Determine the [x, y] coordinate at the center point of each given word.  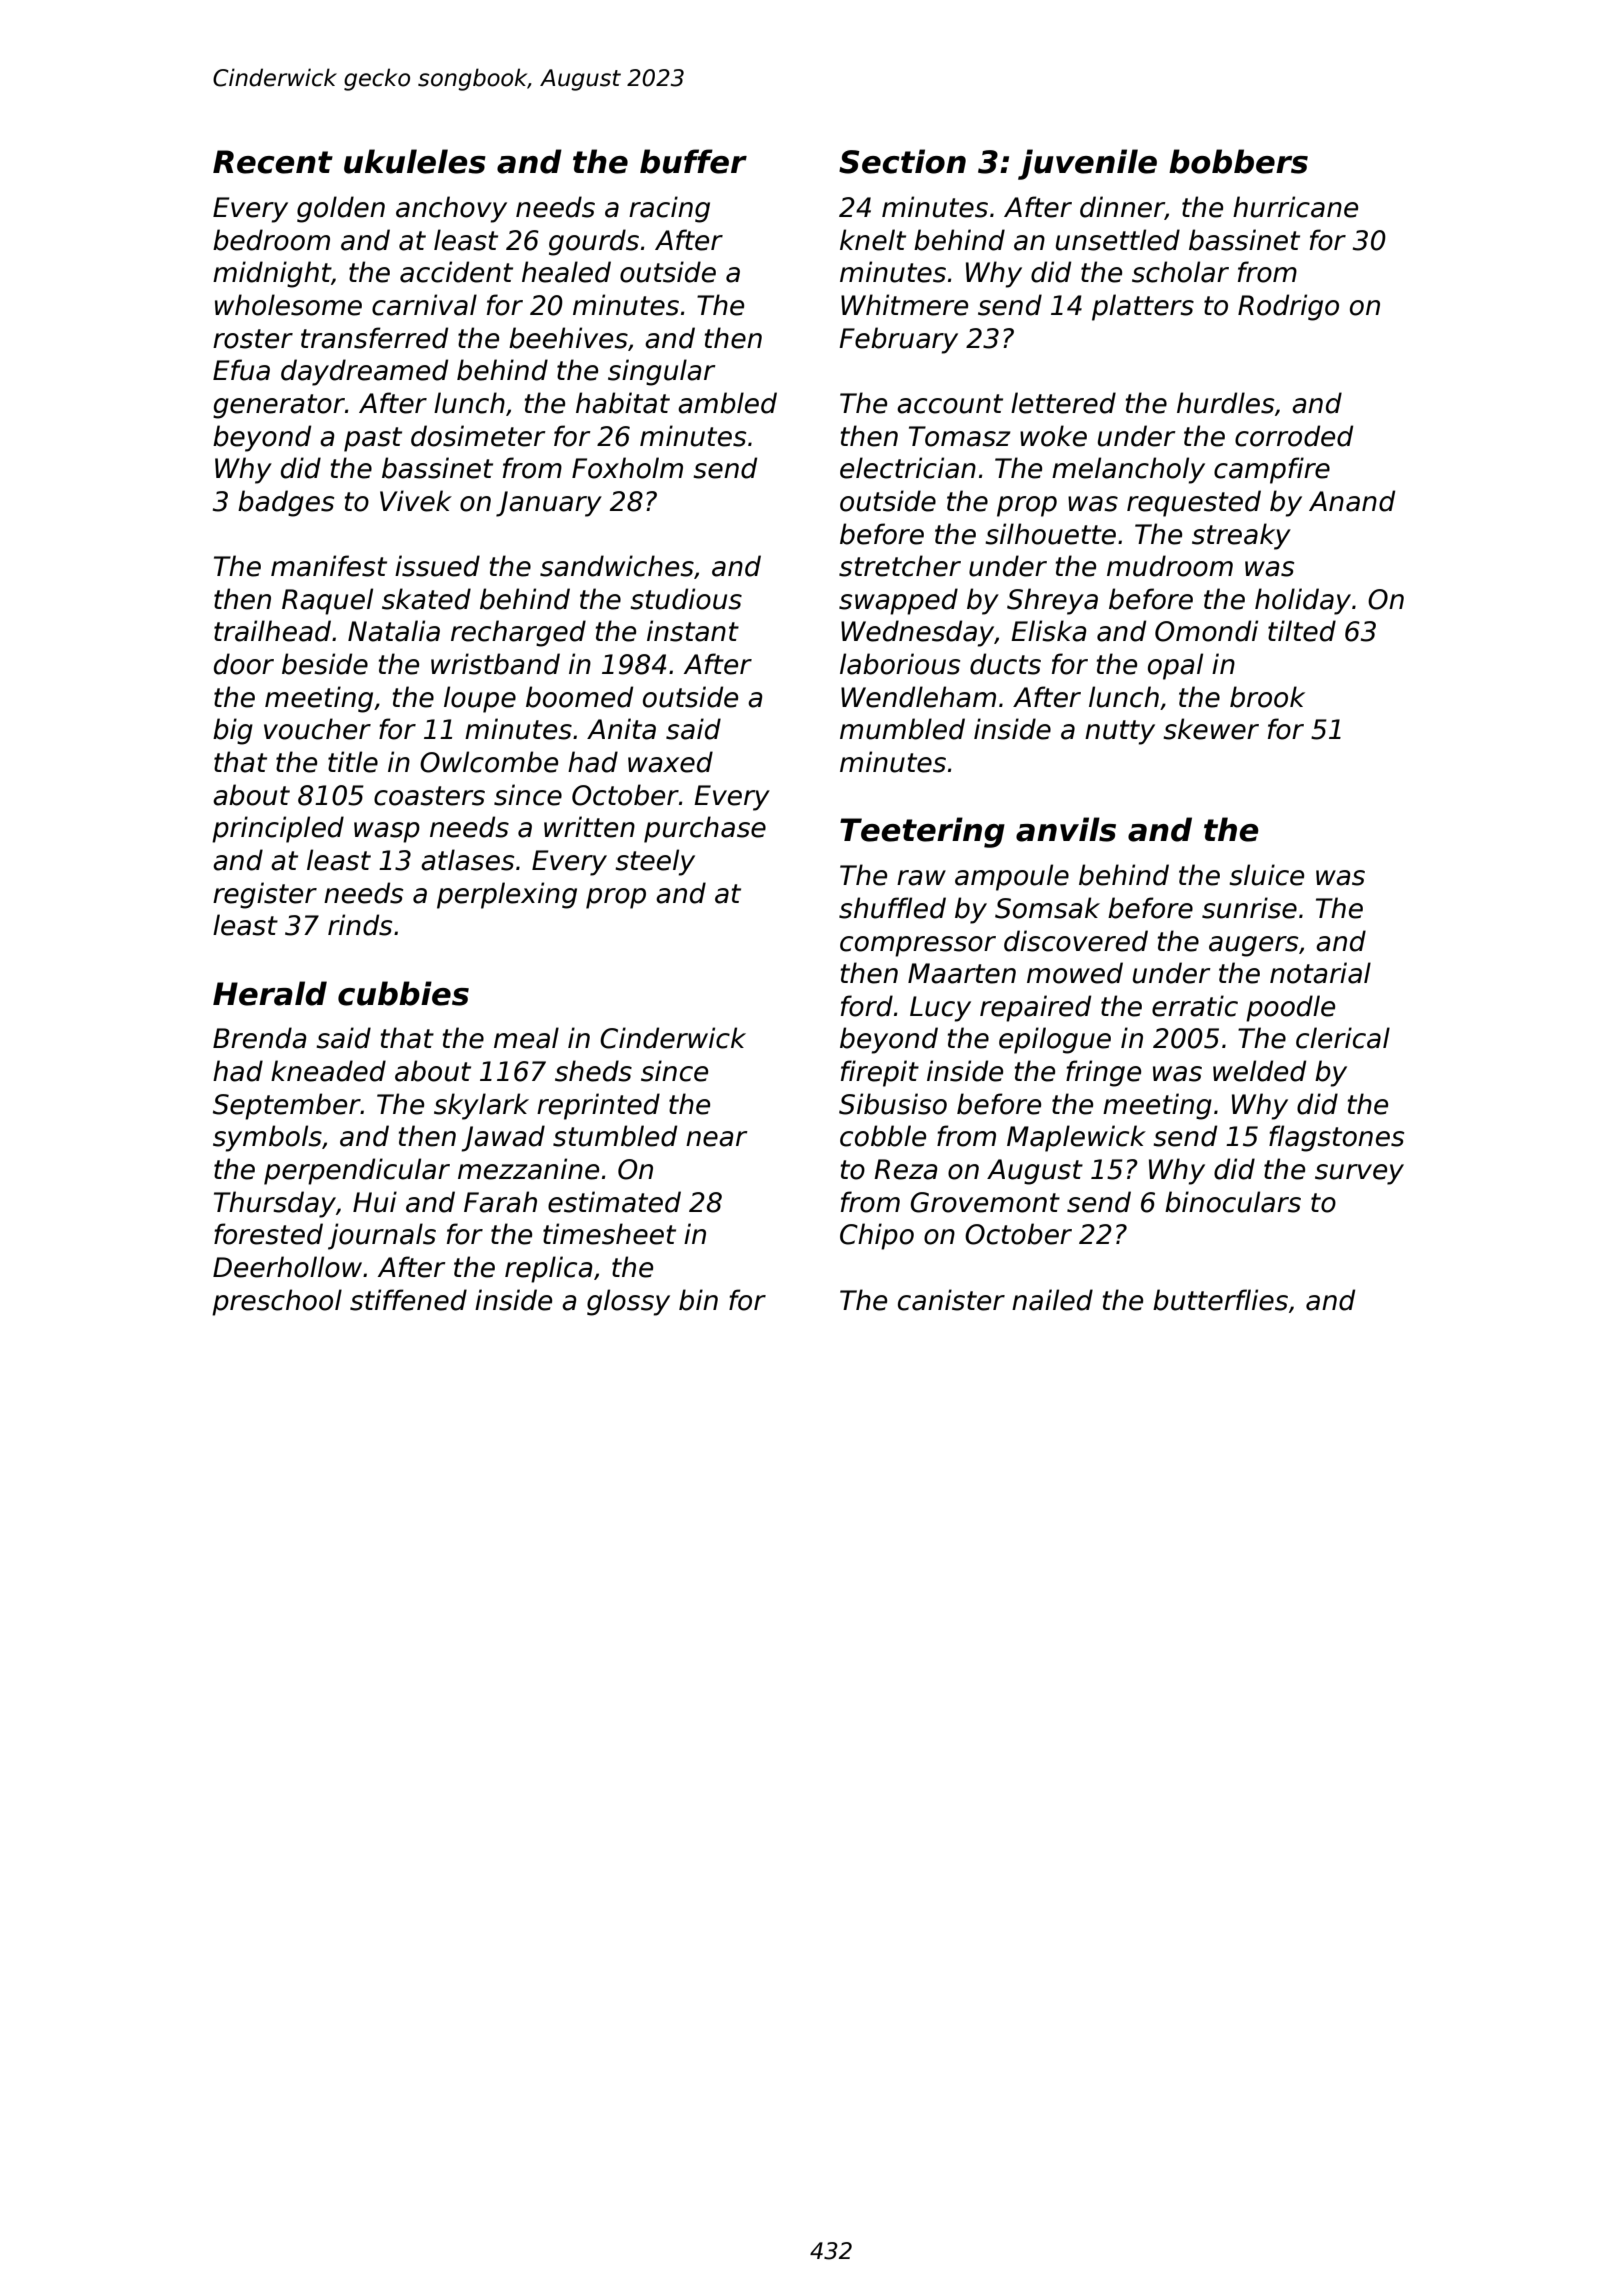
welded [1259, 1071]
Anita [621, 729]
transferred [374, 338]
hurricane [1295, 207]
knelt [873, 240]
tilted [1302, 631]
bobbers [1238, 161]
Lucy [940, 1009]
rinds [360, 925]
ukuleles [415, 161]
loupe [480, 699]
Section [902, 161]
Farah [500, 1202]
